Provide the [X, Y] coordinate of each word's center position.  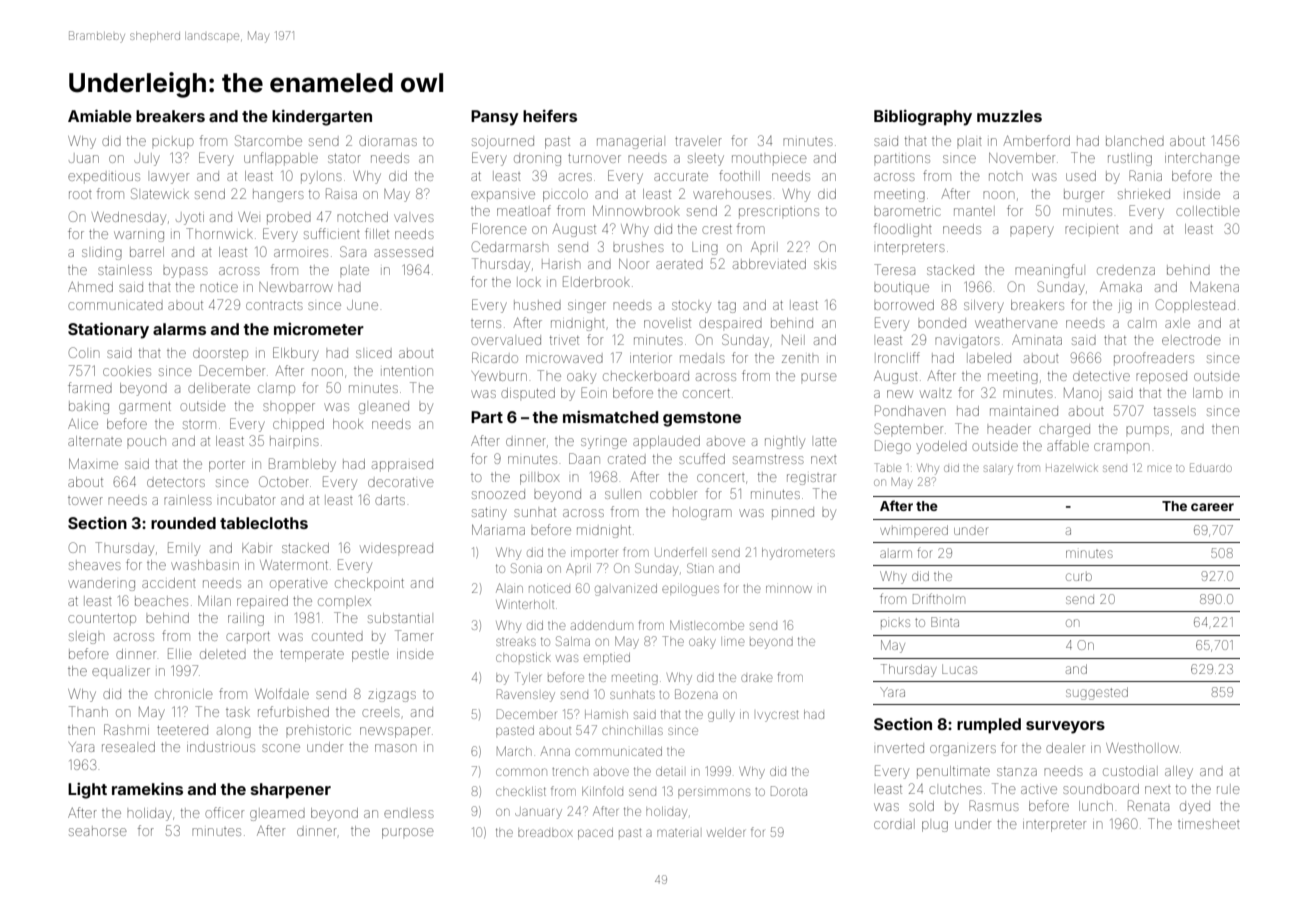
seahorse [98, 831]
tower [85, 501]
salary [998, 470]
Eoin [594, 392]
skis [825, 264]
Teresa [894, 269]
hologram [702, 513]
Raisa [341, 193]
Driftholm [939, 598]
